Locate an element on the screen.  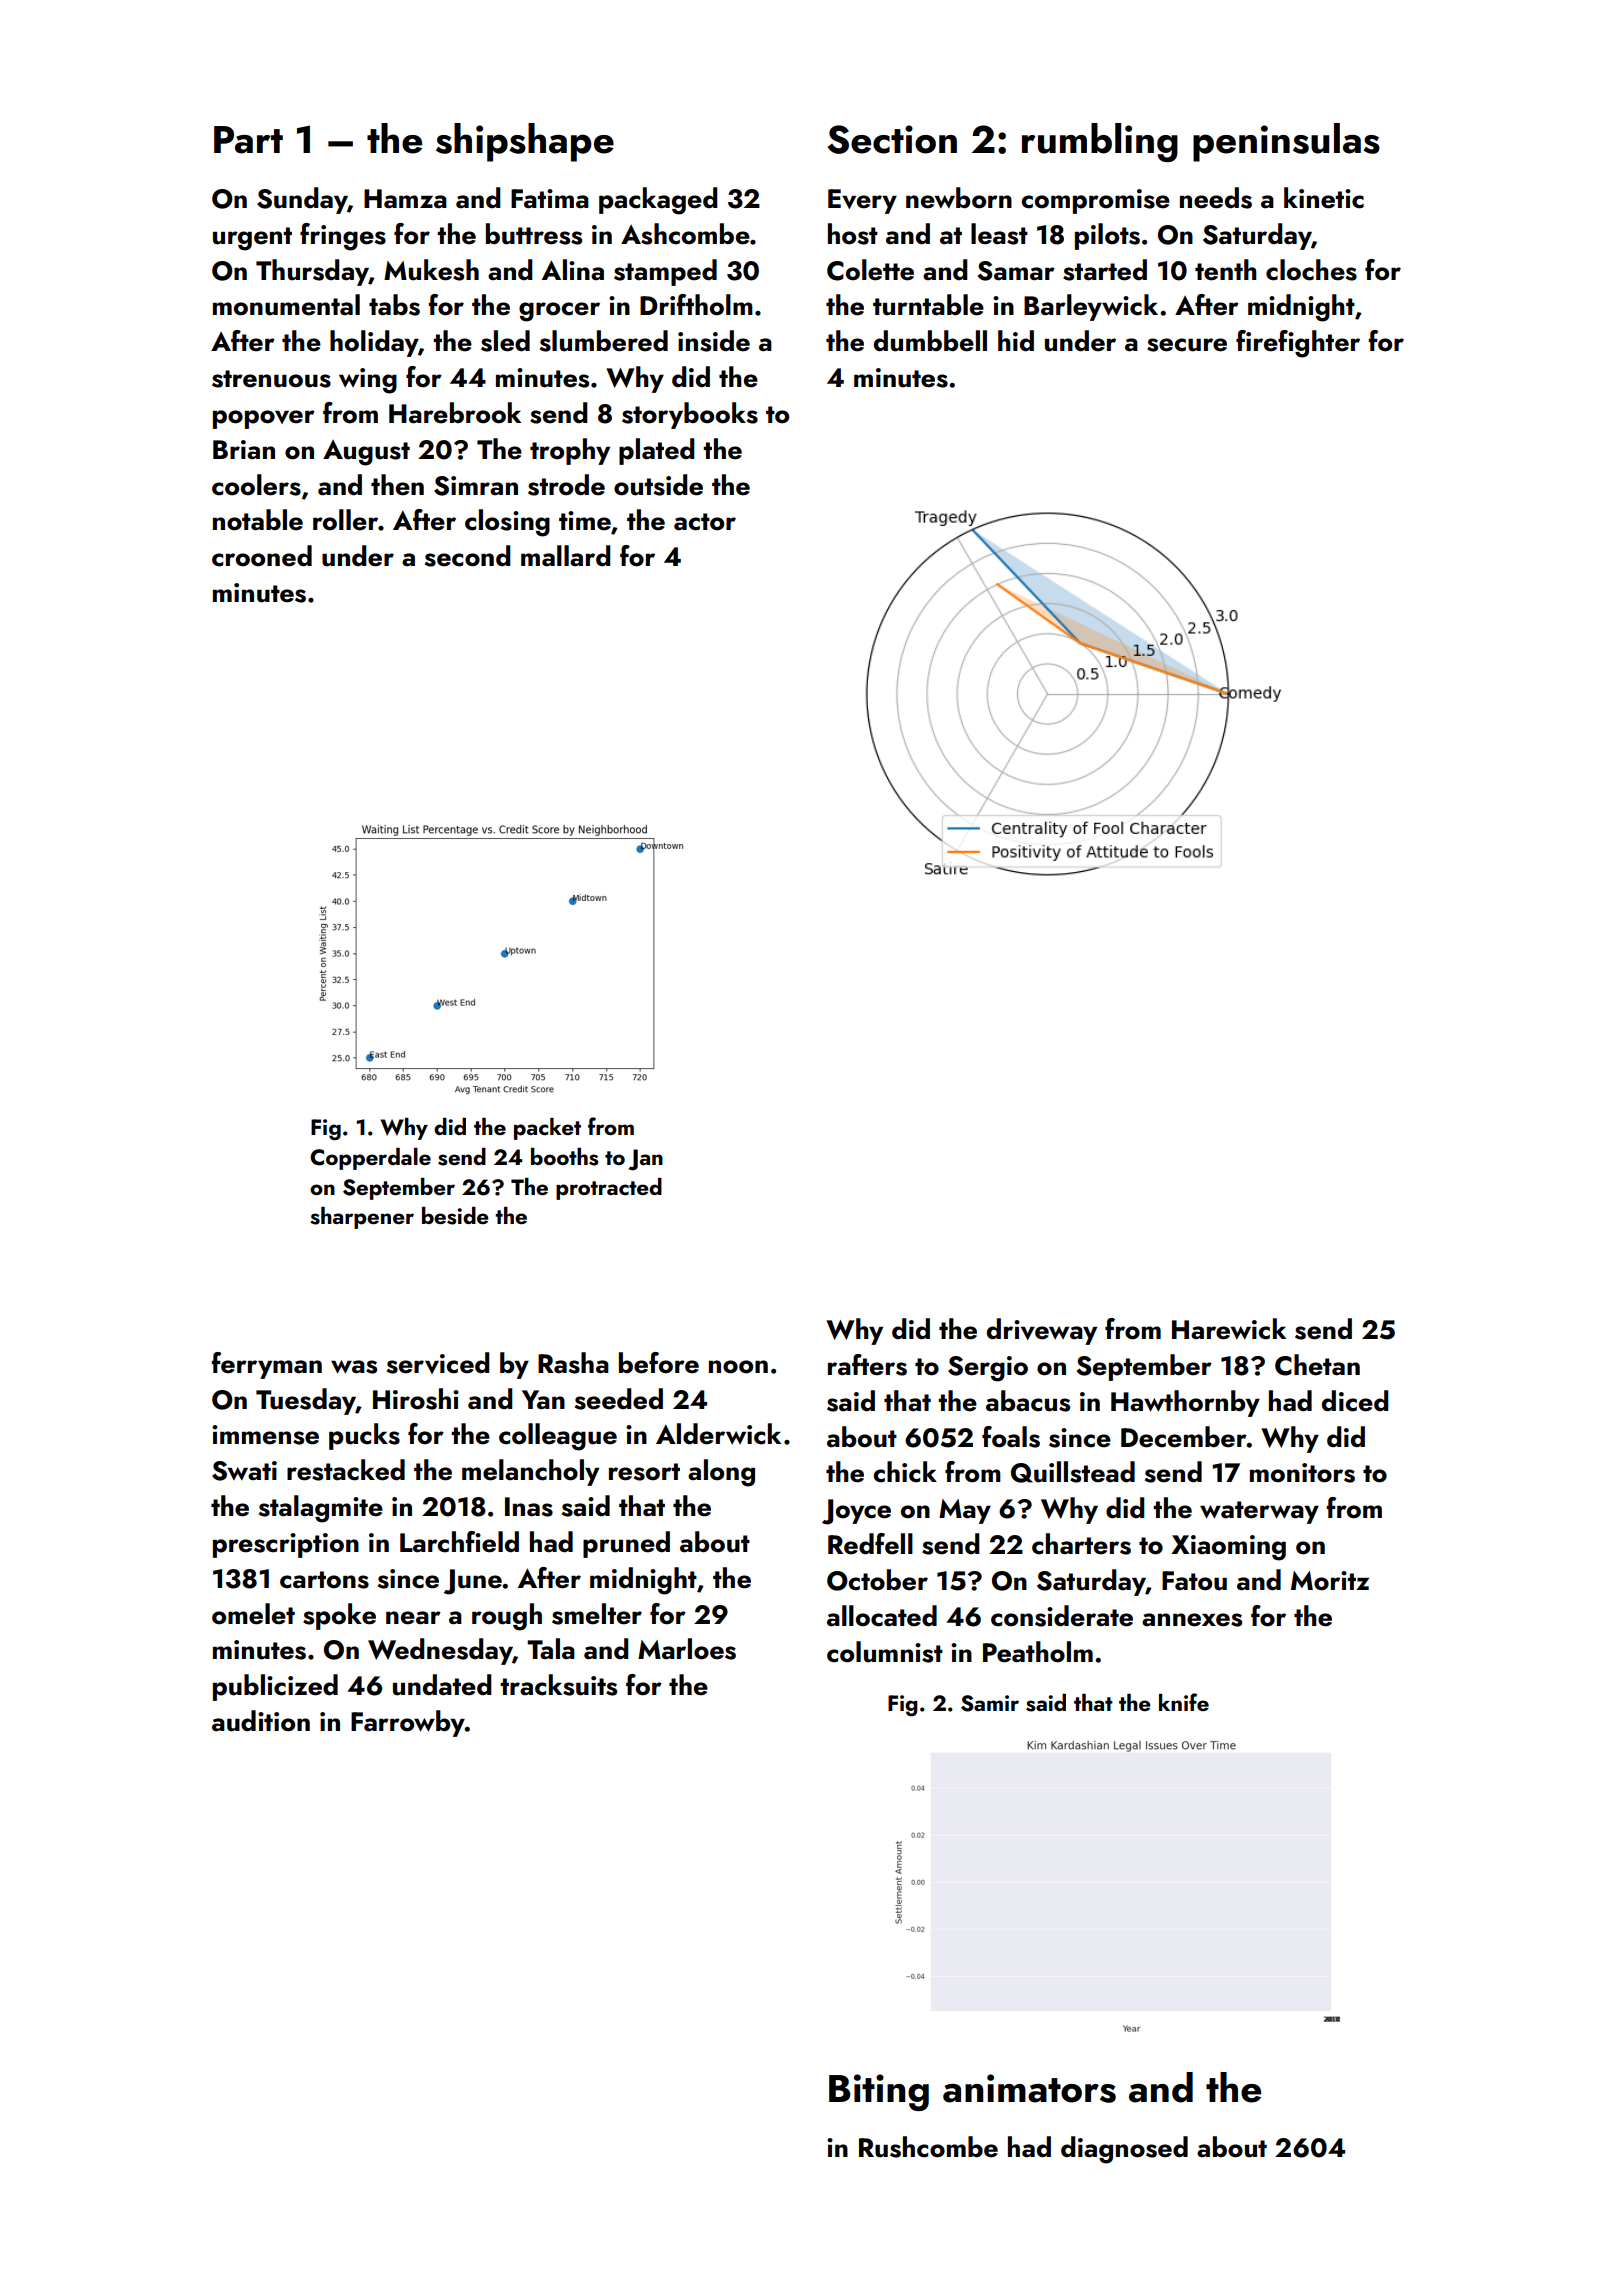
Rushcombe is located at coordinates (928, 2147).
